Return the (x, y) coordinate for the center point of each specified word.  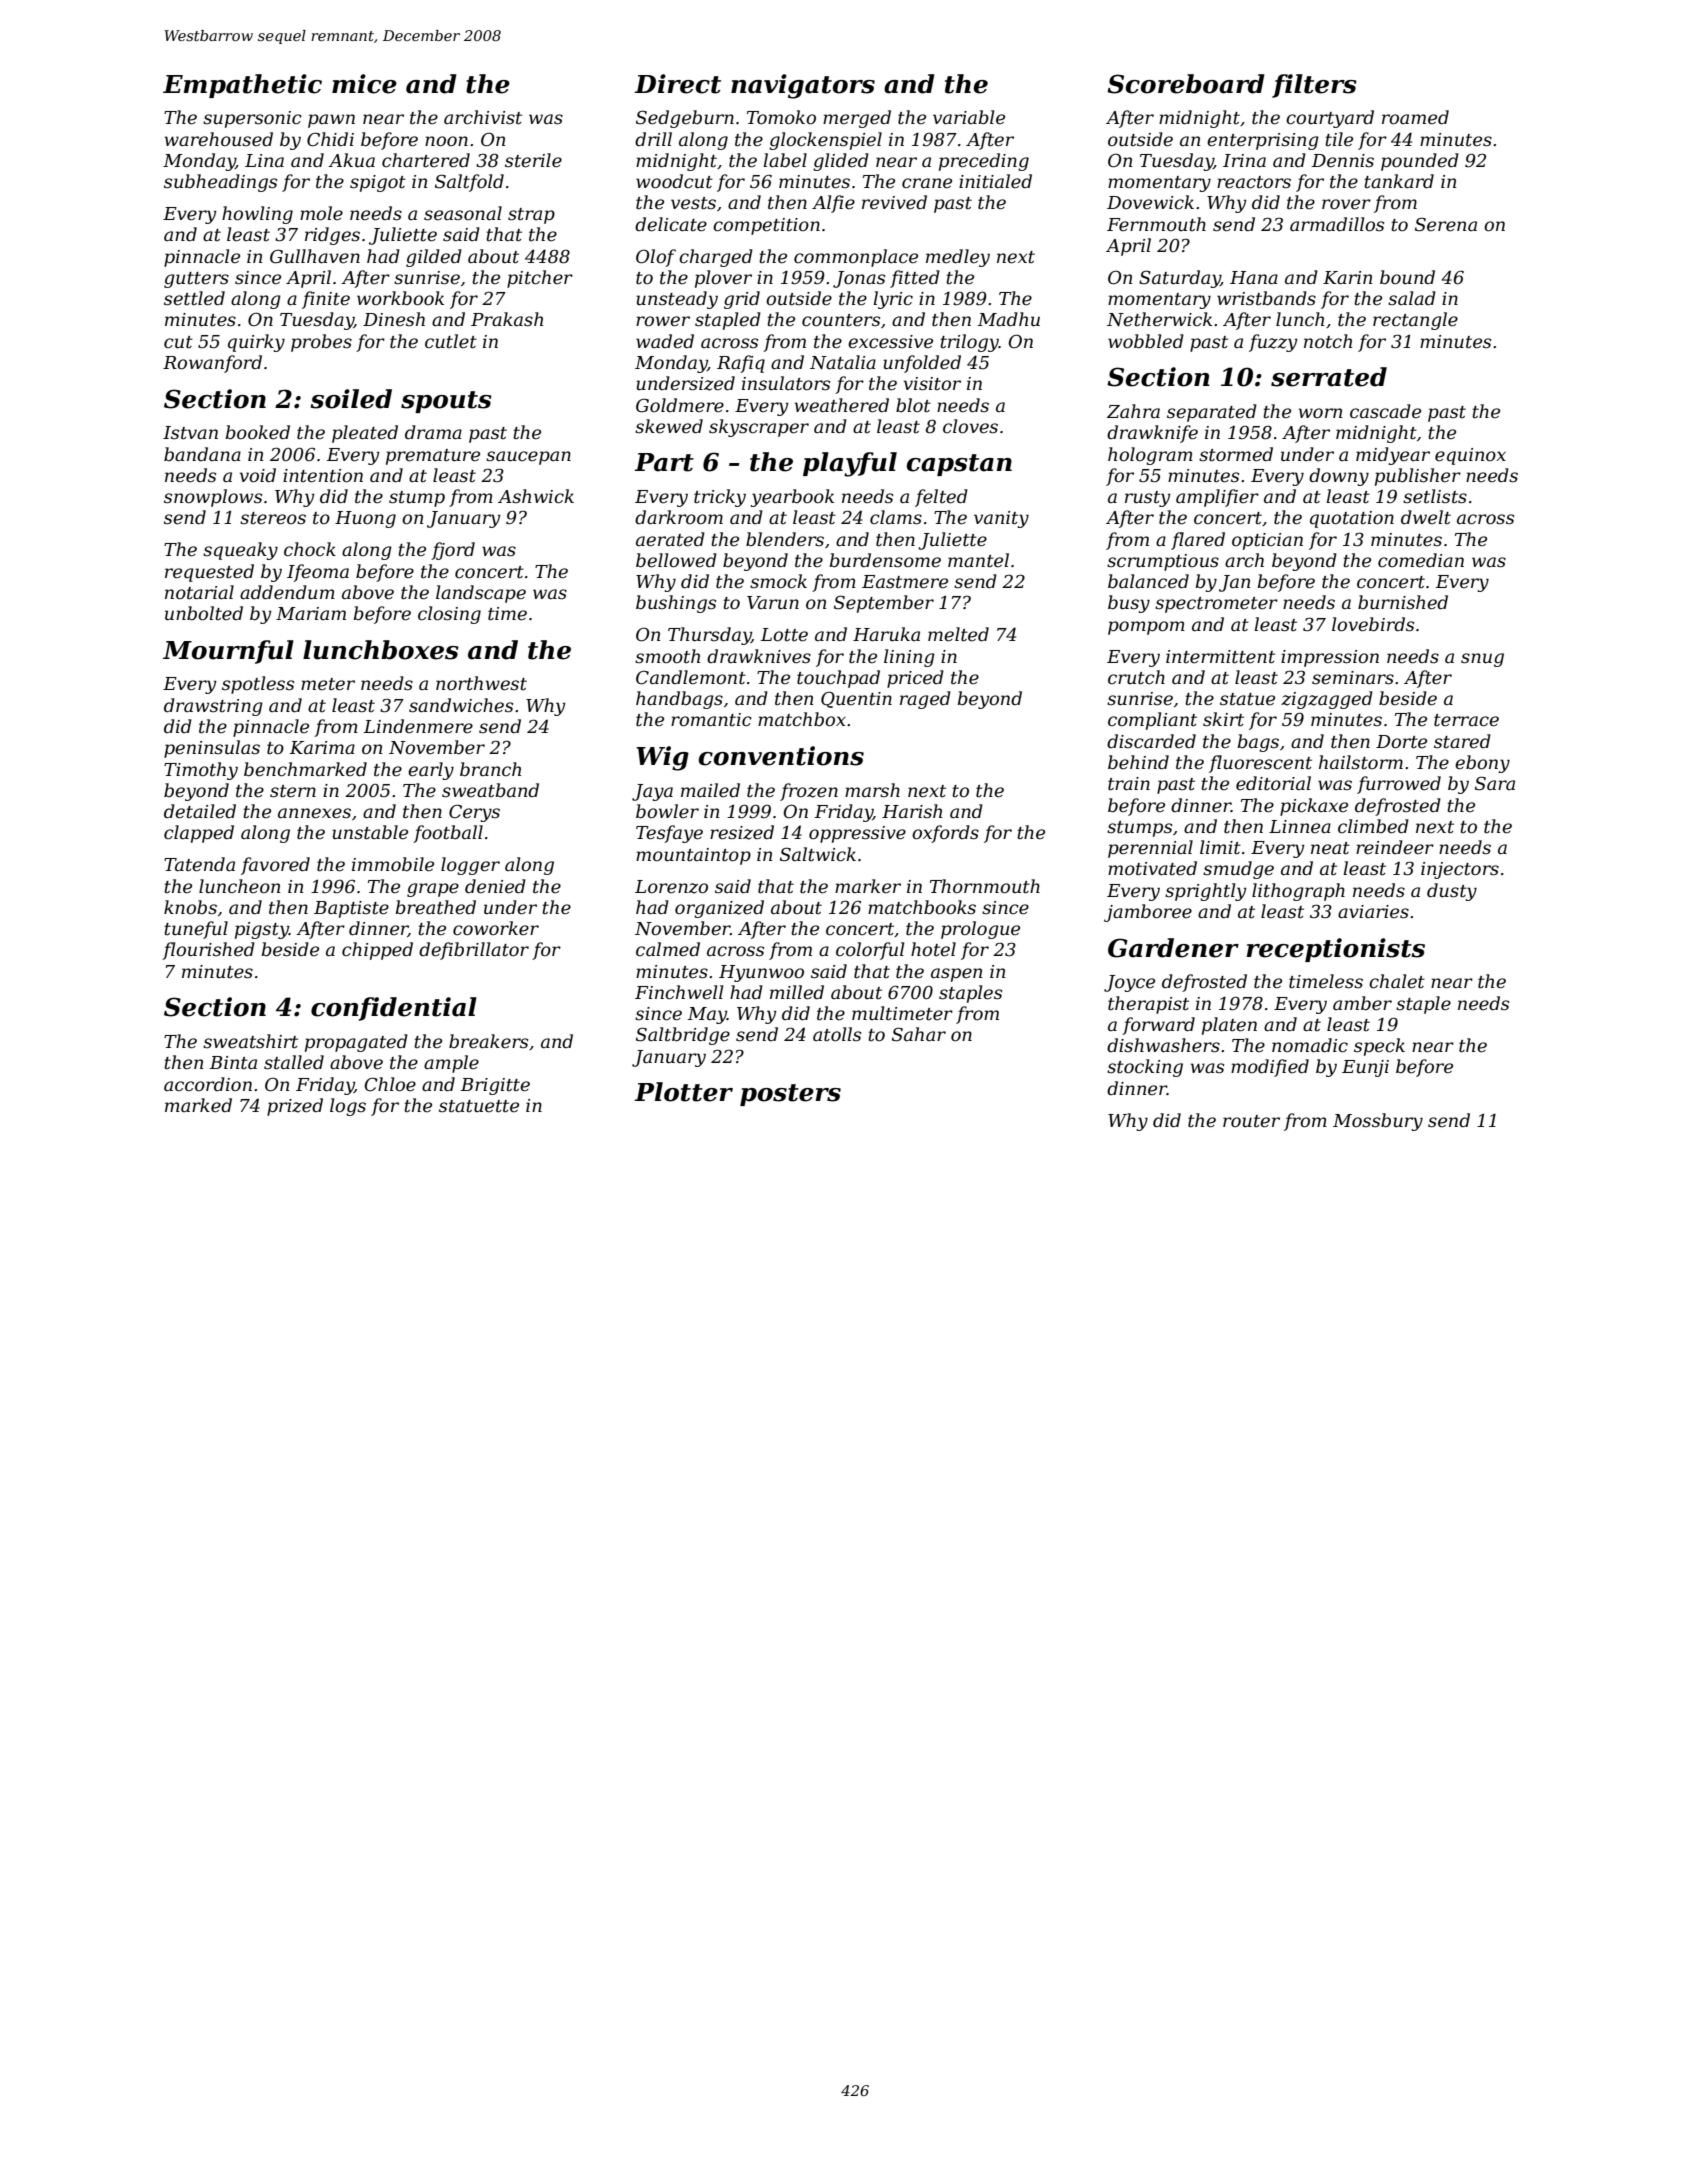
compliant (1152, 721)
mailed (710, 790)
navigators (803, 86)
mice (364, 84)
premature (433, 457)
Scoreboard (1186, 84)
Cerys (474, 813)
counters (841, 320)
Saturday (1180, 279)
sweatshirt (250, 1041)
